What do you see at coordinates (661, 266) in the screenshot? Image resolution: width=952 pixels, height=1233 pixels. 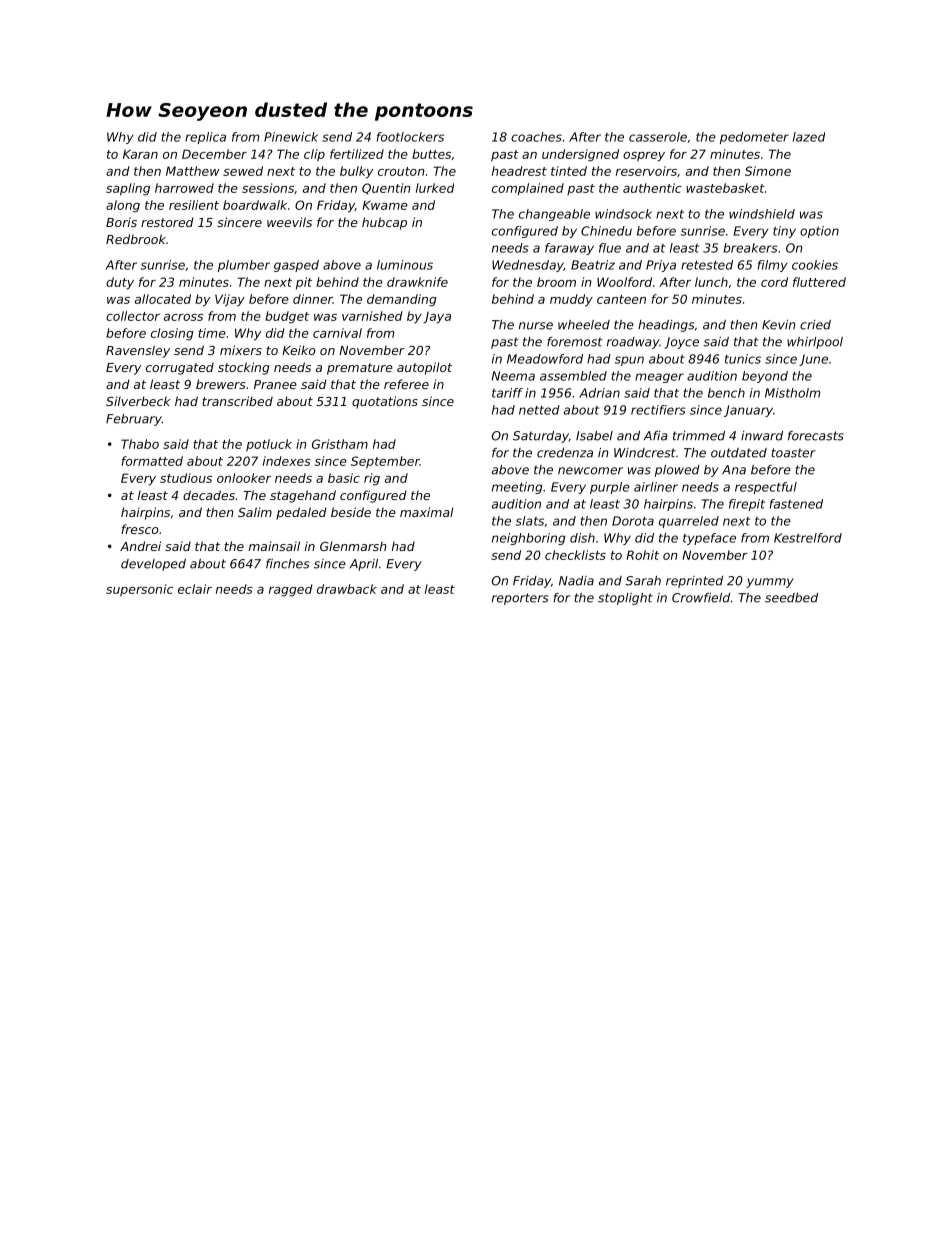 I see `Priya` at bounding box center [661, 266].
